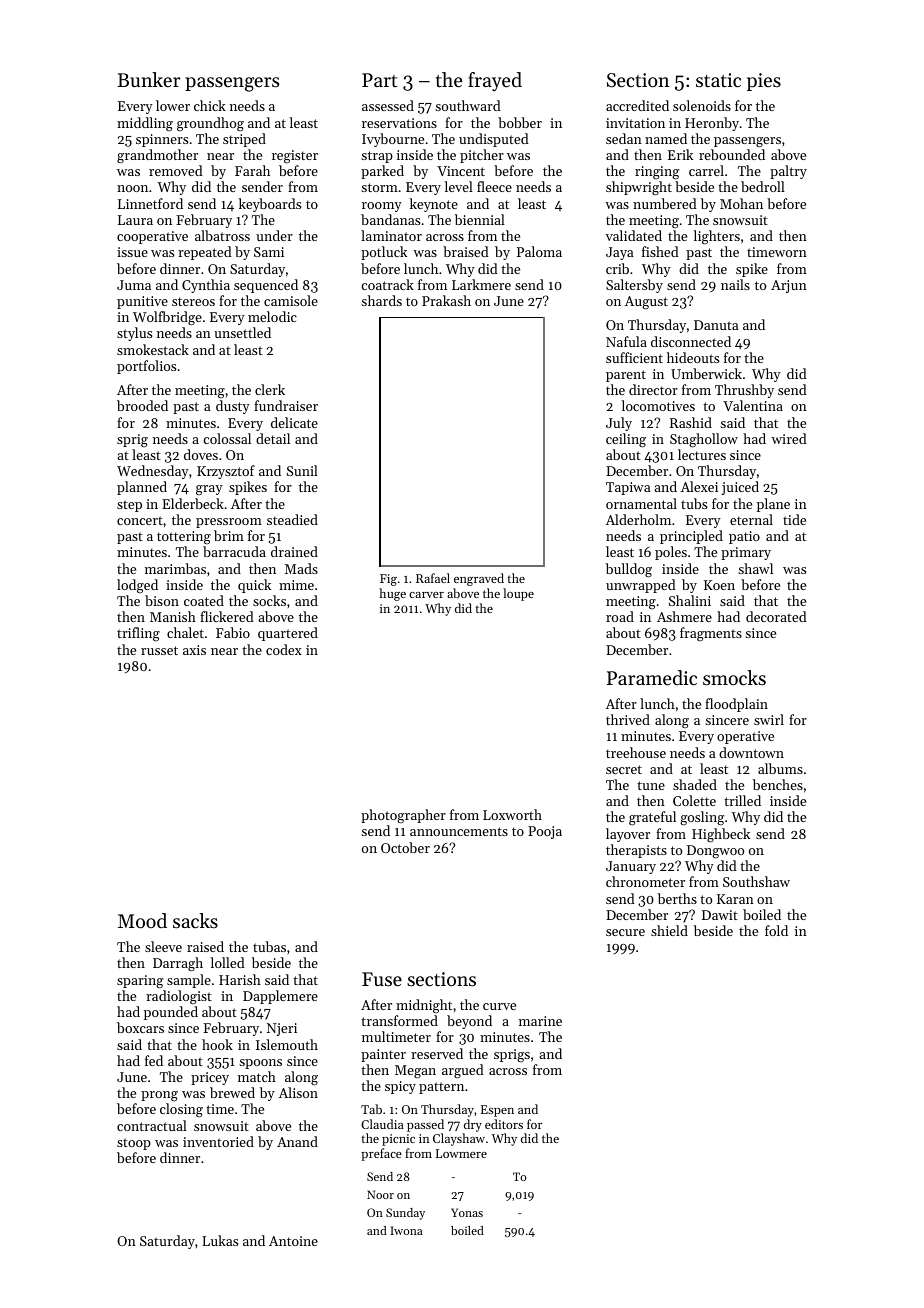  What do you see at coordinates (776, 930) in the screenshot?
I see `fold` at bounding box center [776, 930].
